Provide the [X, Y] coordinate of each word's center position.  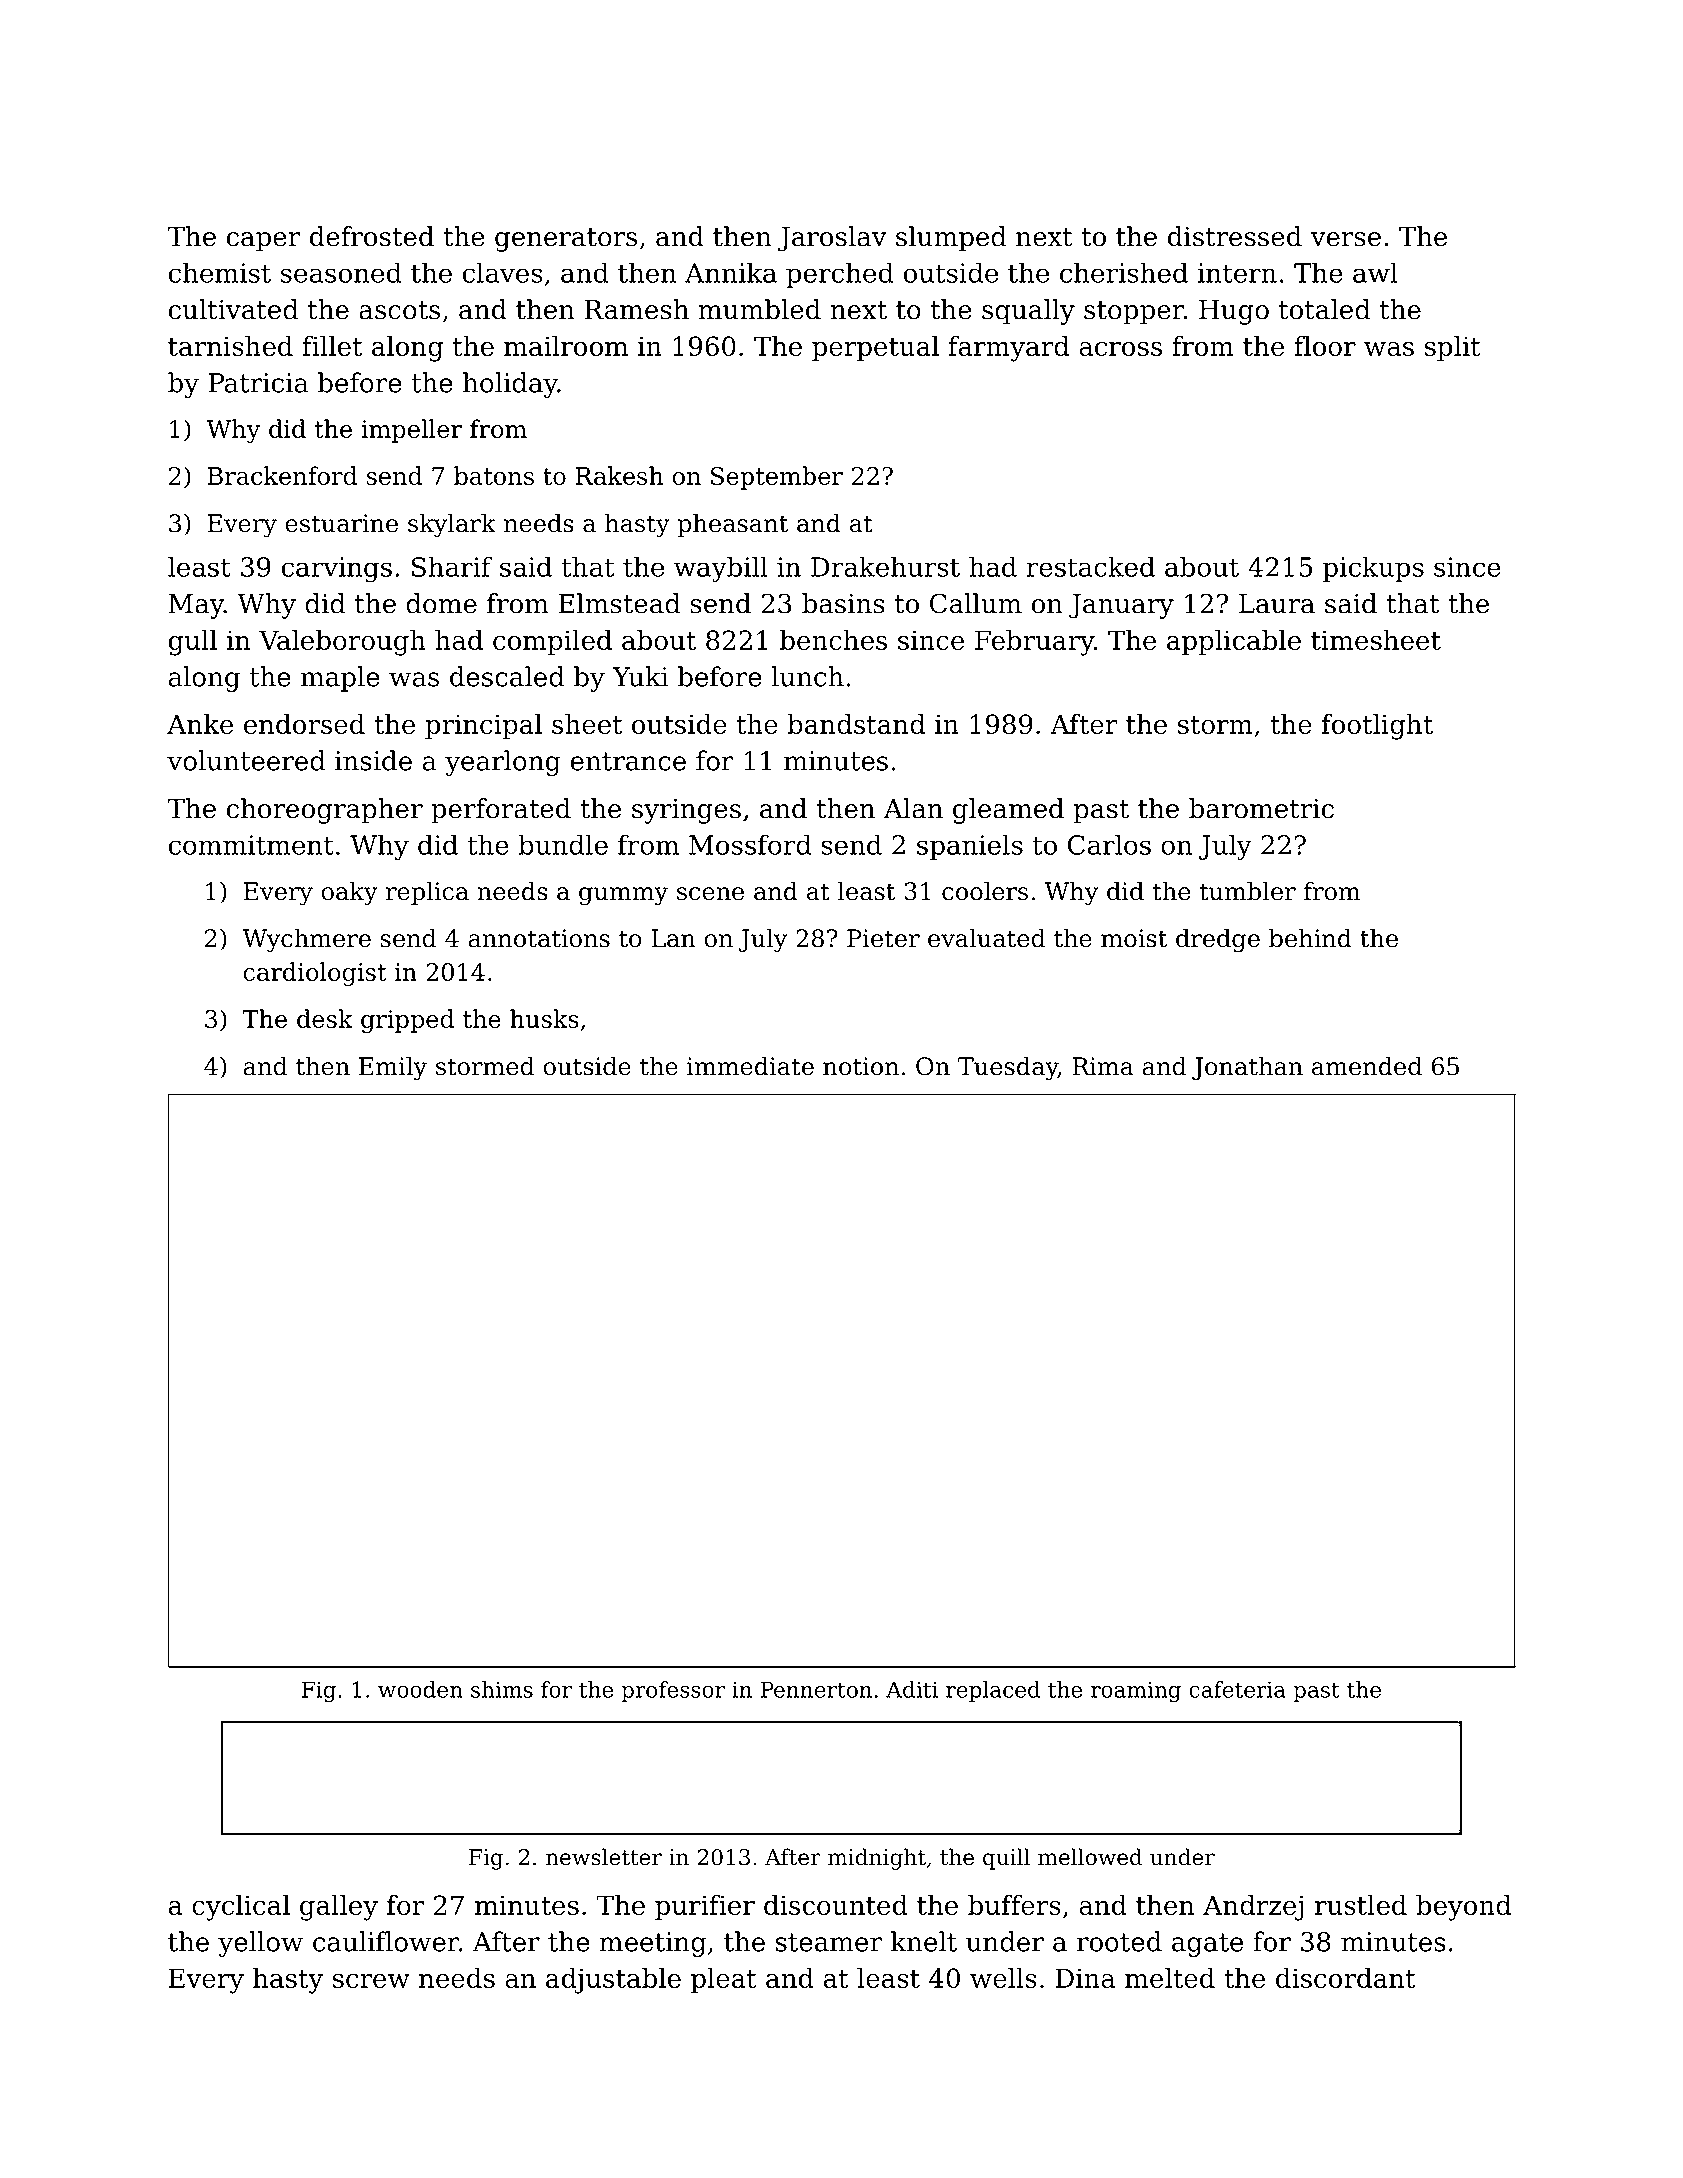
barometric [1261, 808]
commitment [251, 845]
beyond [1463, 1908]
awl [1375, 272]
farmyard [1008, 349]
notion [861, 1066]
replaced [993, 1691]
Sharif [452, 566]
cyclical [241, 1908]
